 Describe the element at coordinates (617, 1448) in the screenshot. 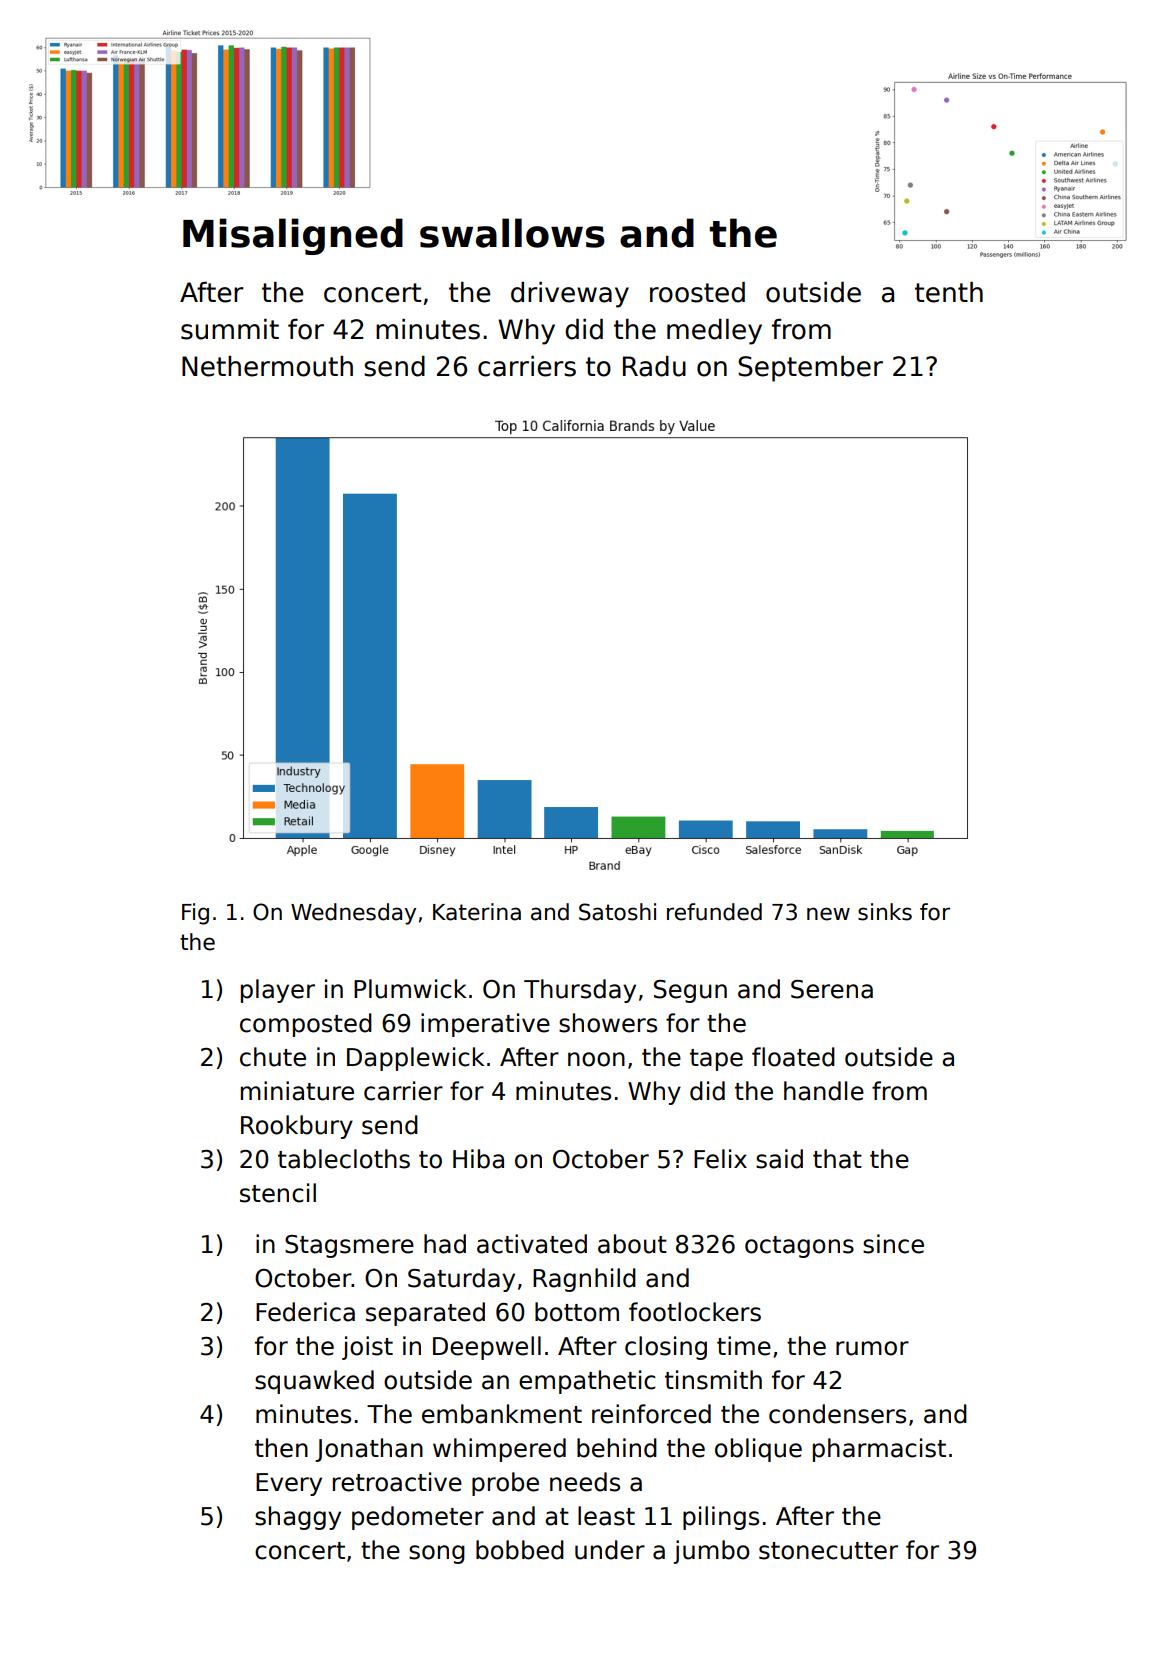

I see `behind` at that location.
